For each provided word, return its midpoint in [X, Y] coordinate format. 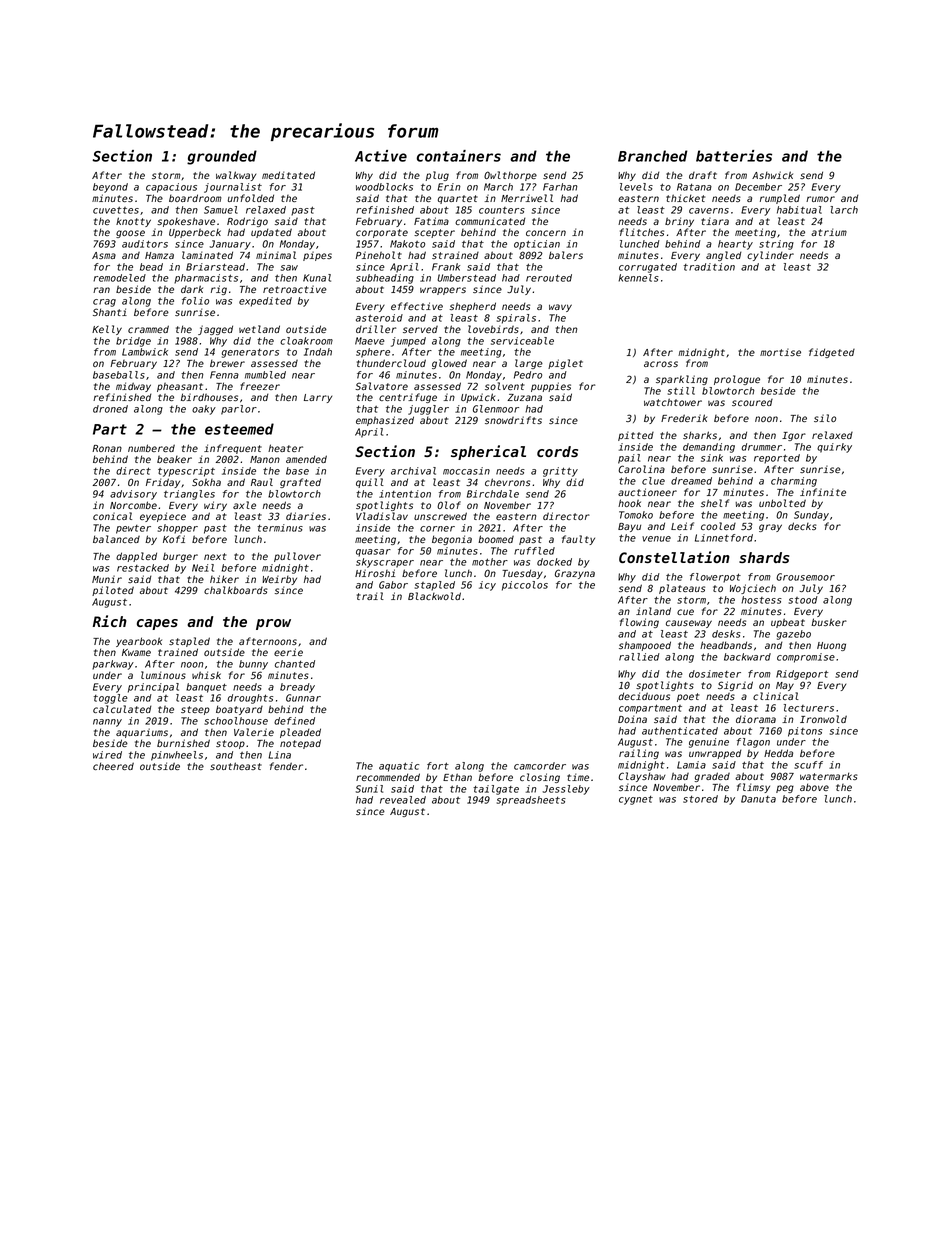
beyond [110, 188]
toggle [111, 699]
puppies [551, 387]
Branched [653, 156]
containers [459, 156]
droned [110, 409]
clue [653, 481]
